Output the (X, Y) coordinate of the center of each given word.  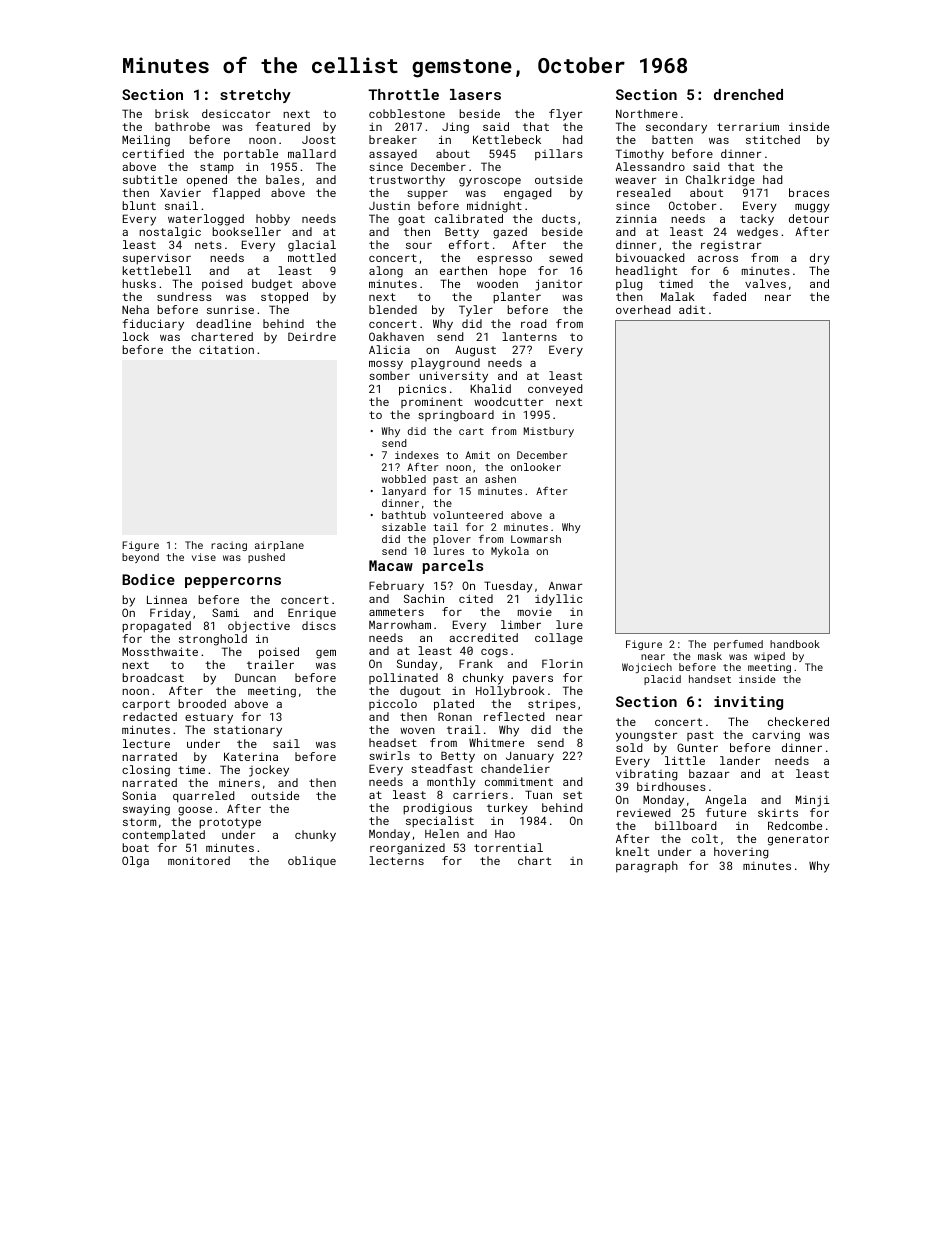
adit (692, 309)
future (726, 812)
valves (765, 283)
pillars (559, 155)
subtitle (150, 179)
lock (136, 336)
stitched (773, 139)
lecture (146, 743)
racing (229, 546)
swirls (389, 755)
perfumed (738, 645)
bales (283, 179)
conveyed (555, 390)
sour (419, 246)
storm (139, 822)
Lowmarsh (536, 539)
